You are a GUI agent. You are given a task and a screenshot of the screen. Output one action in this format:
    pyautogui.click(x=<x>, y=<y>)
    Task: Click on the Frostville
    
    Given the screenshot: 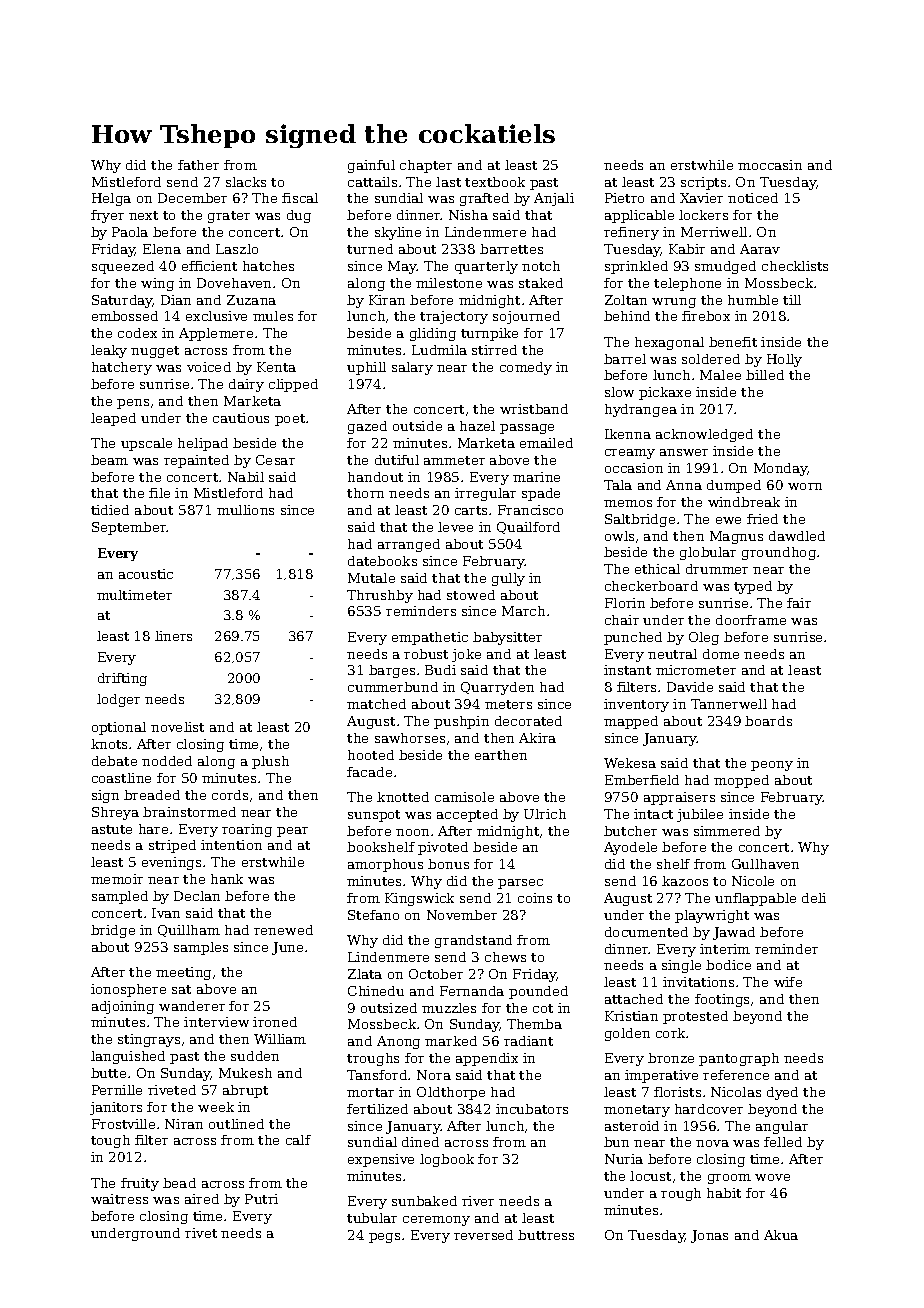 What is the action you would take?
    pyautogui.click(x=123, y=1124)
